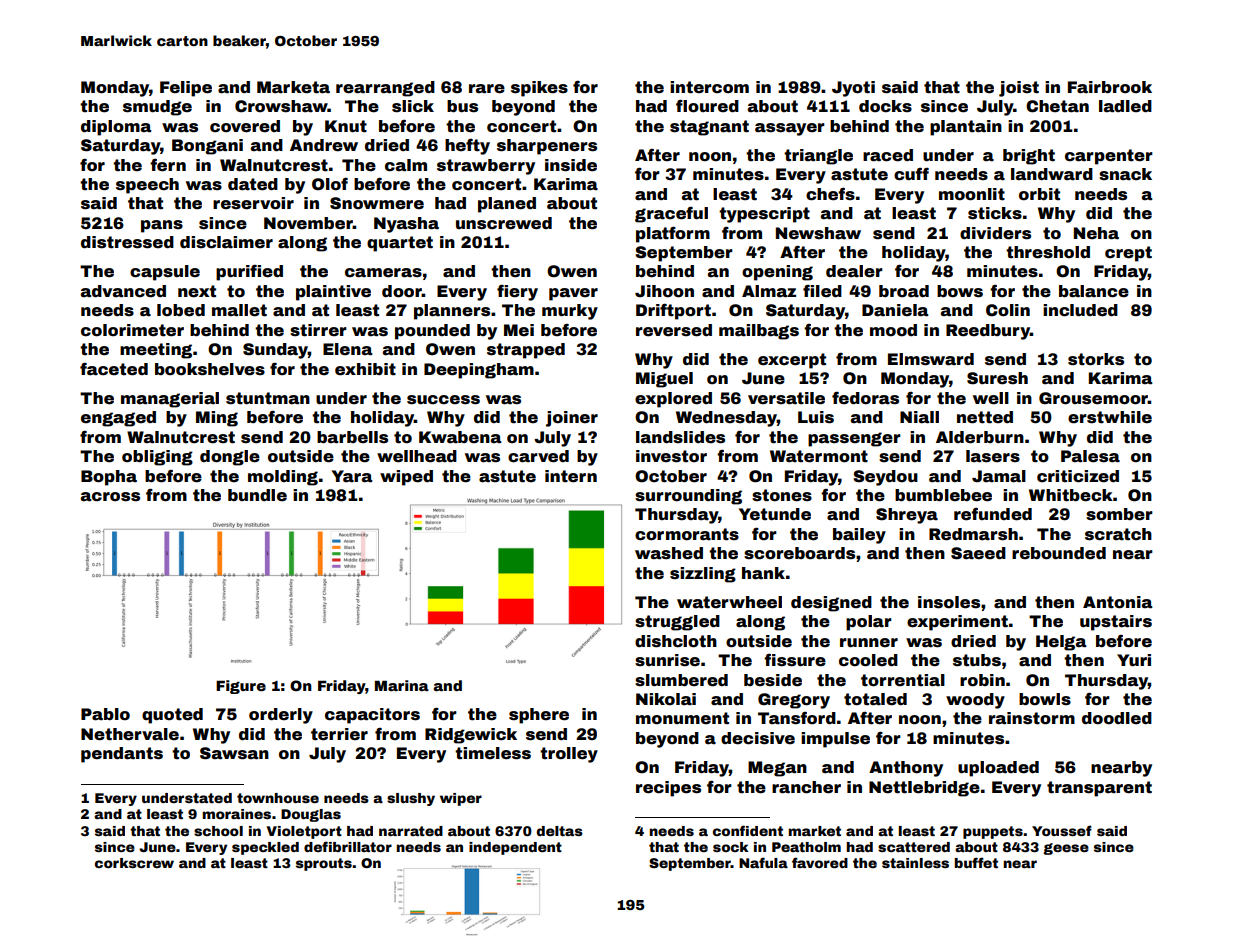 Image resolution: width=1233 pixels, height=952 pixels. Describe the element at coordinates (664, 291) in the image. I see `Jihoon` at that location.
